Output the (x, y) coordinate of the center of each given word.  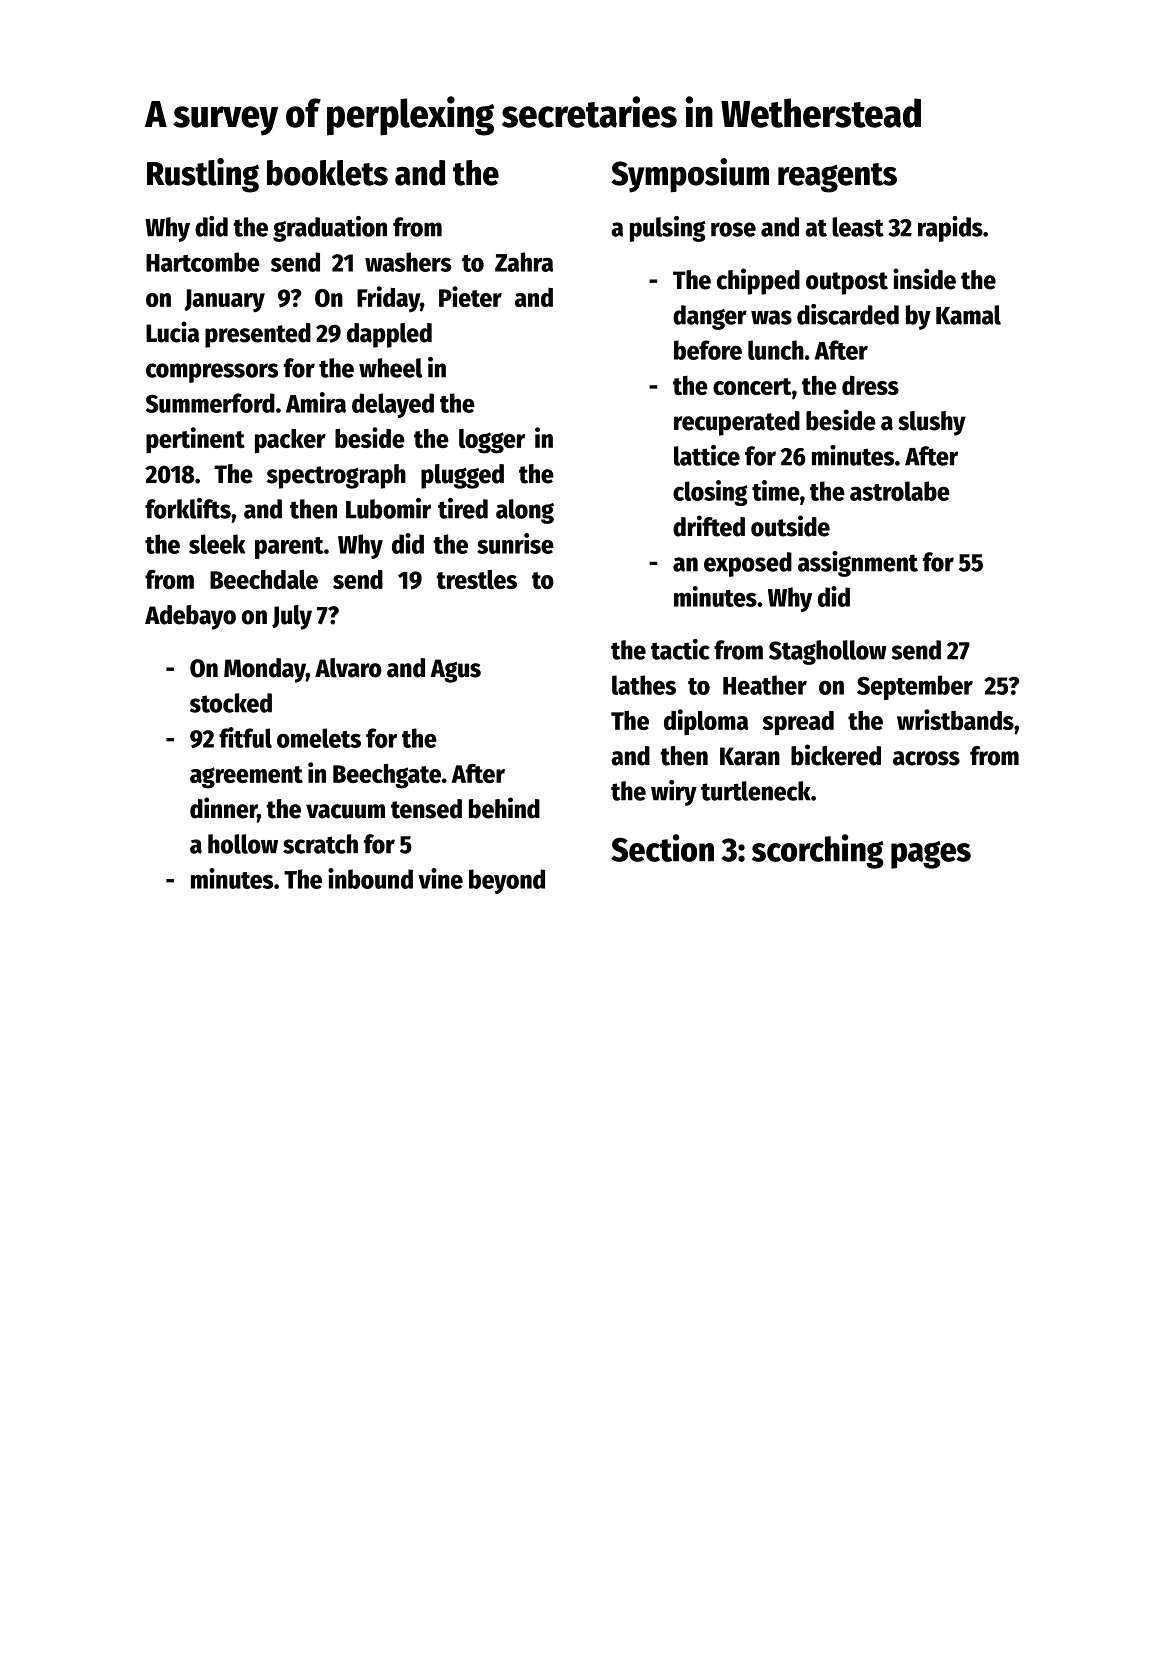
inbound (370, 878)
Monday (265, 670)
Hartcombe (203, 262)
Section (662, 848)
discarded (848, 314)
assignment (858, 564)
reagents (837, 178)
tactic (680, 649)
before (708, 350)
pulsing (668, 229)
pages (931, 855)
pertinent (195, 440)
